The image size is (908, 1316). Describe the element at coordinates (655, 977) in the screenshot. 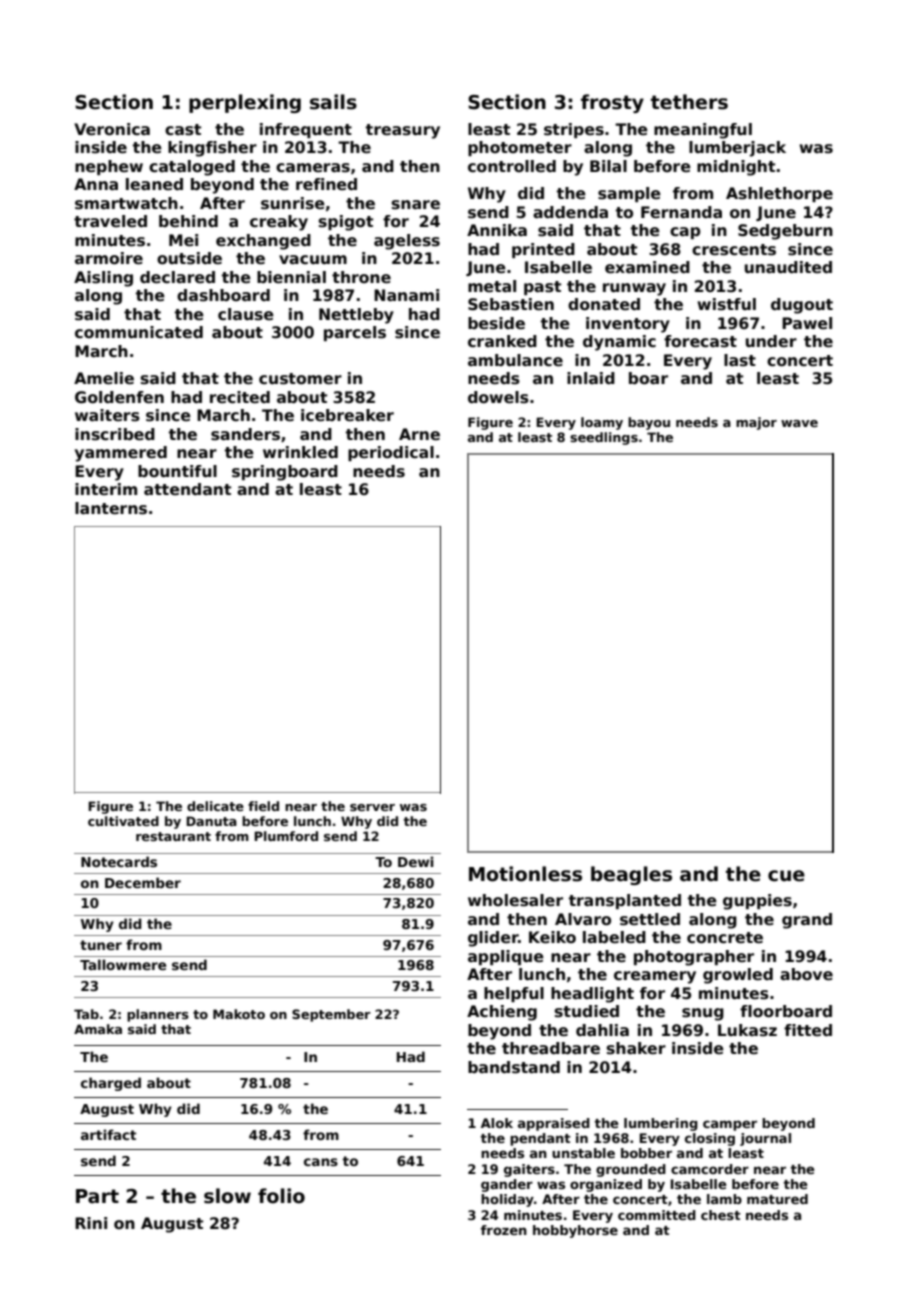

I see `creamery` at that location.
